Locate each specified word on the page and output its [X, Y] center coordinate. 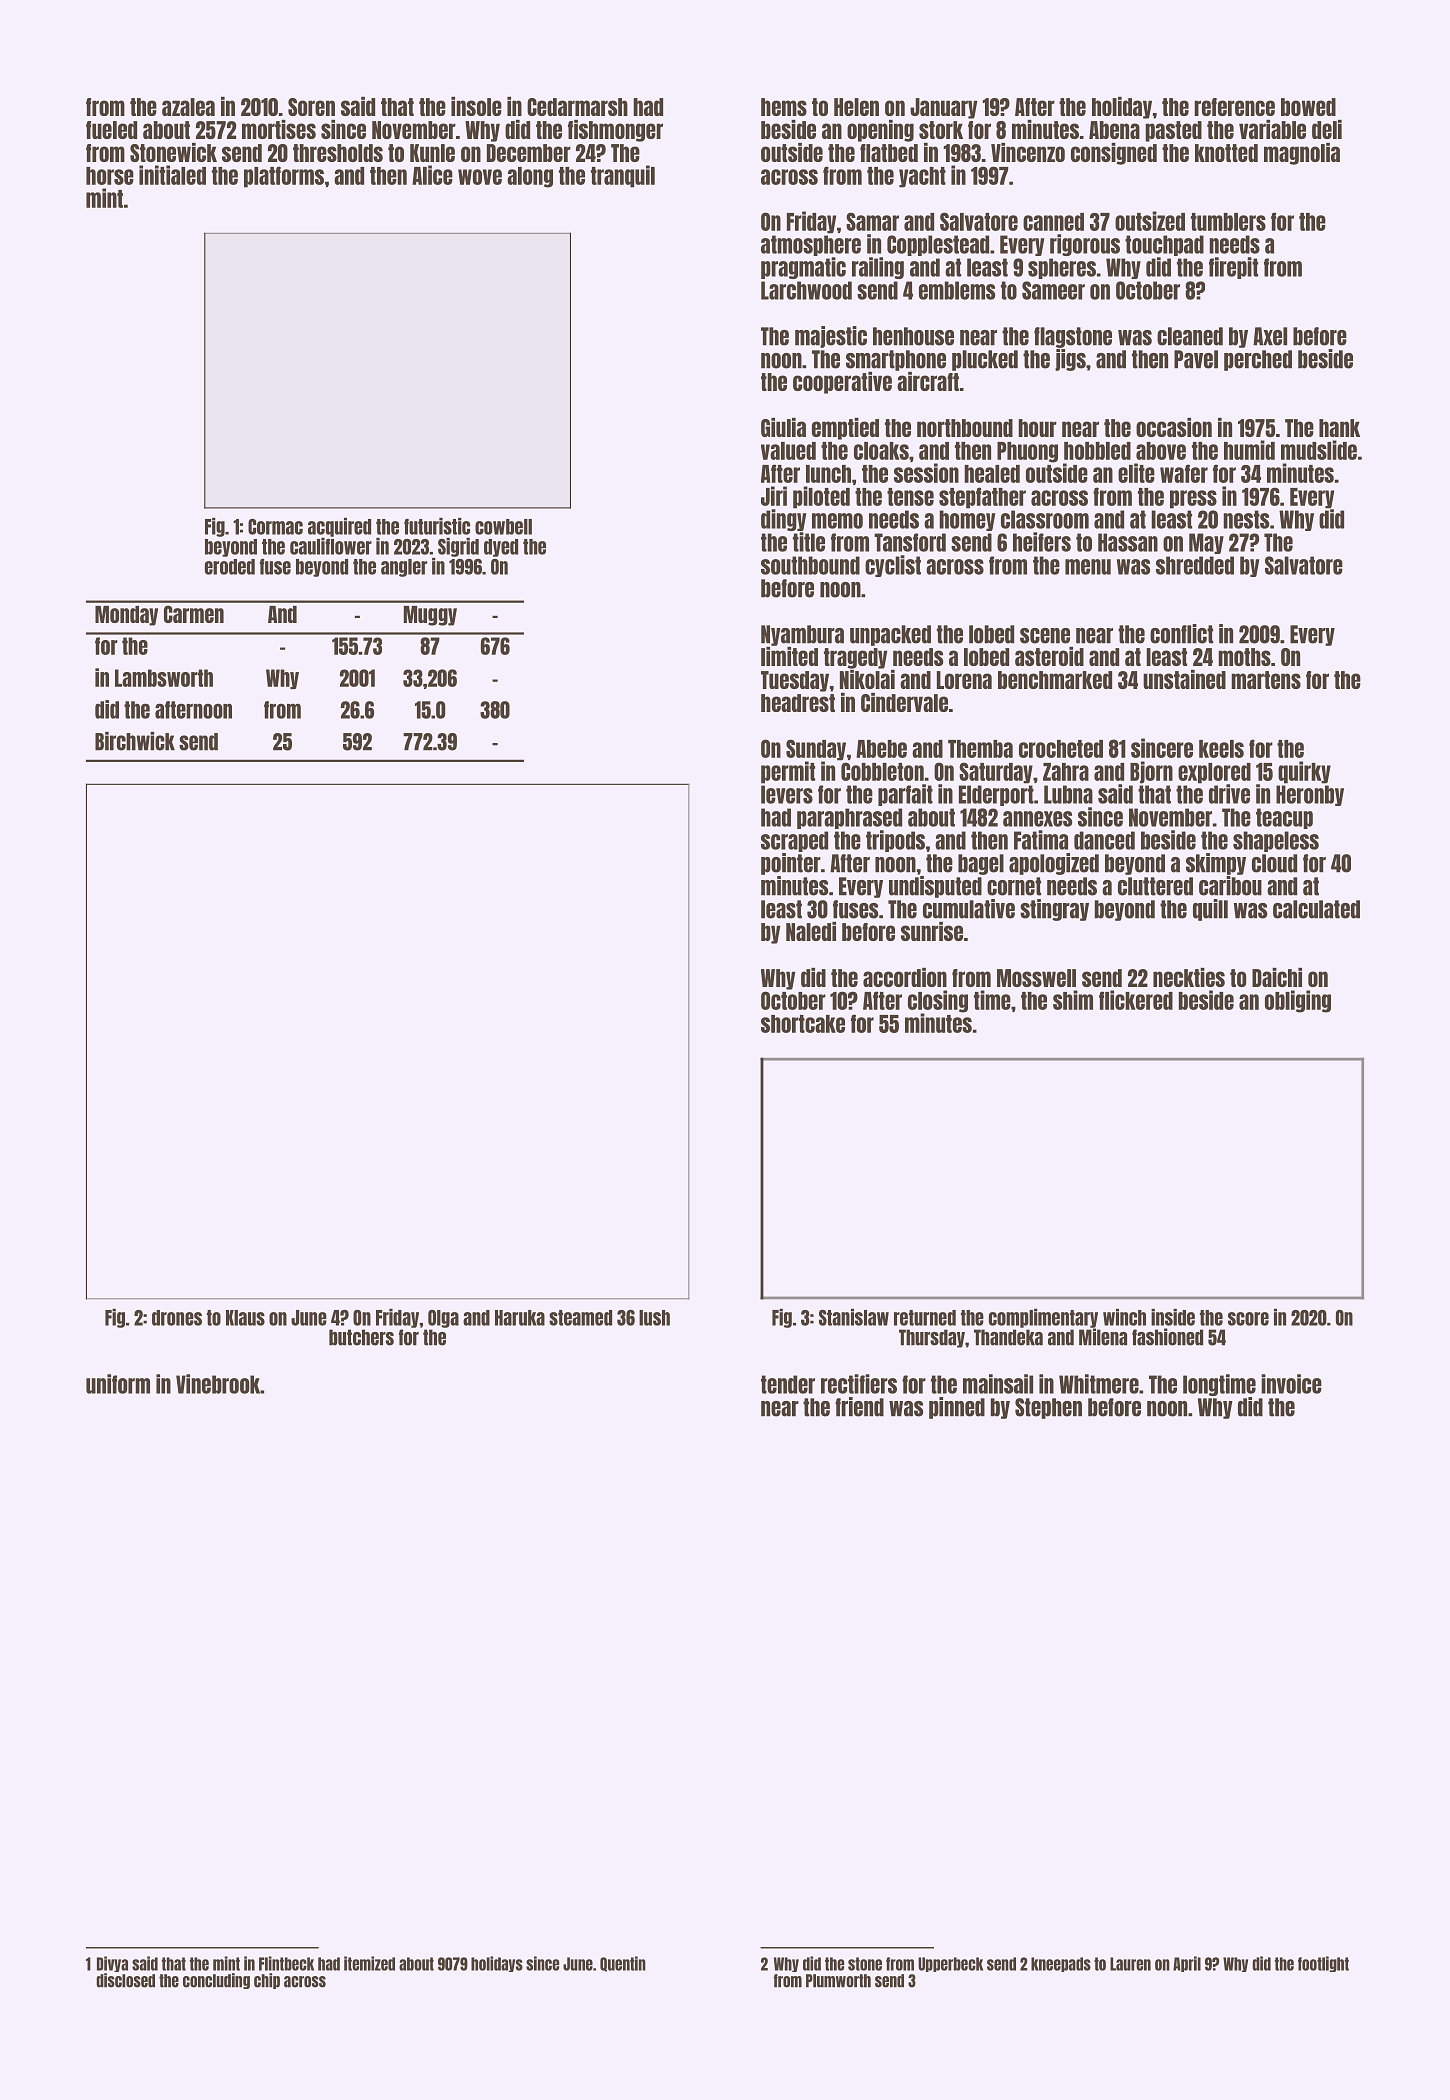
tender [788, 1384]
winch [1124, 1317]
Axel [1270, 336]
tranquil [623, 176]
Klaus [245, 1318]
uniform [118, 1384]
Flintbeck [286, 1963]
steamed [580, 1318]
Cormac [275, 527]
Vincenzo [1028, 152]
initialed [172, 175]
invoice [1291, 1384]
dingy [783, 520]
